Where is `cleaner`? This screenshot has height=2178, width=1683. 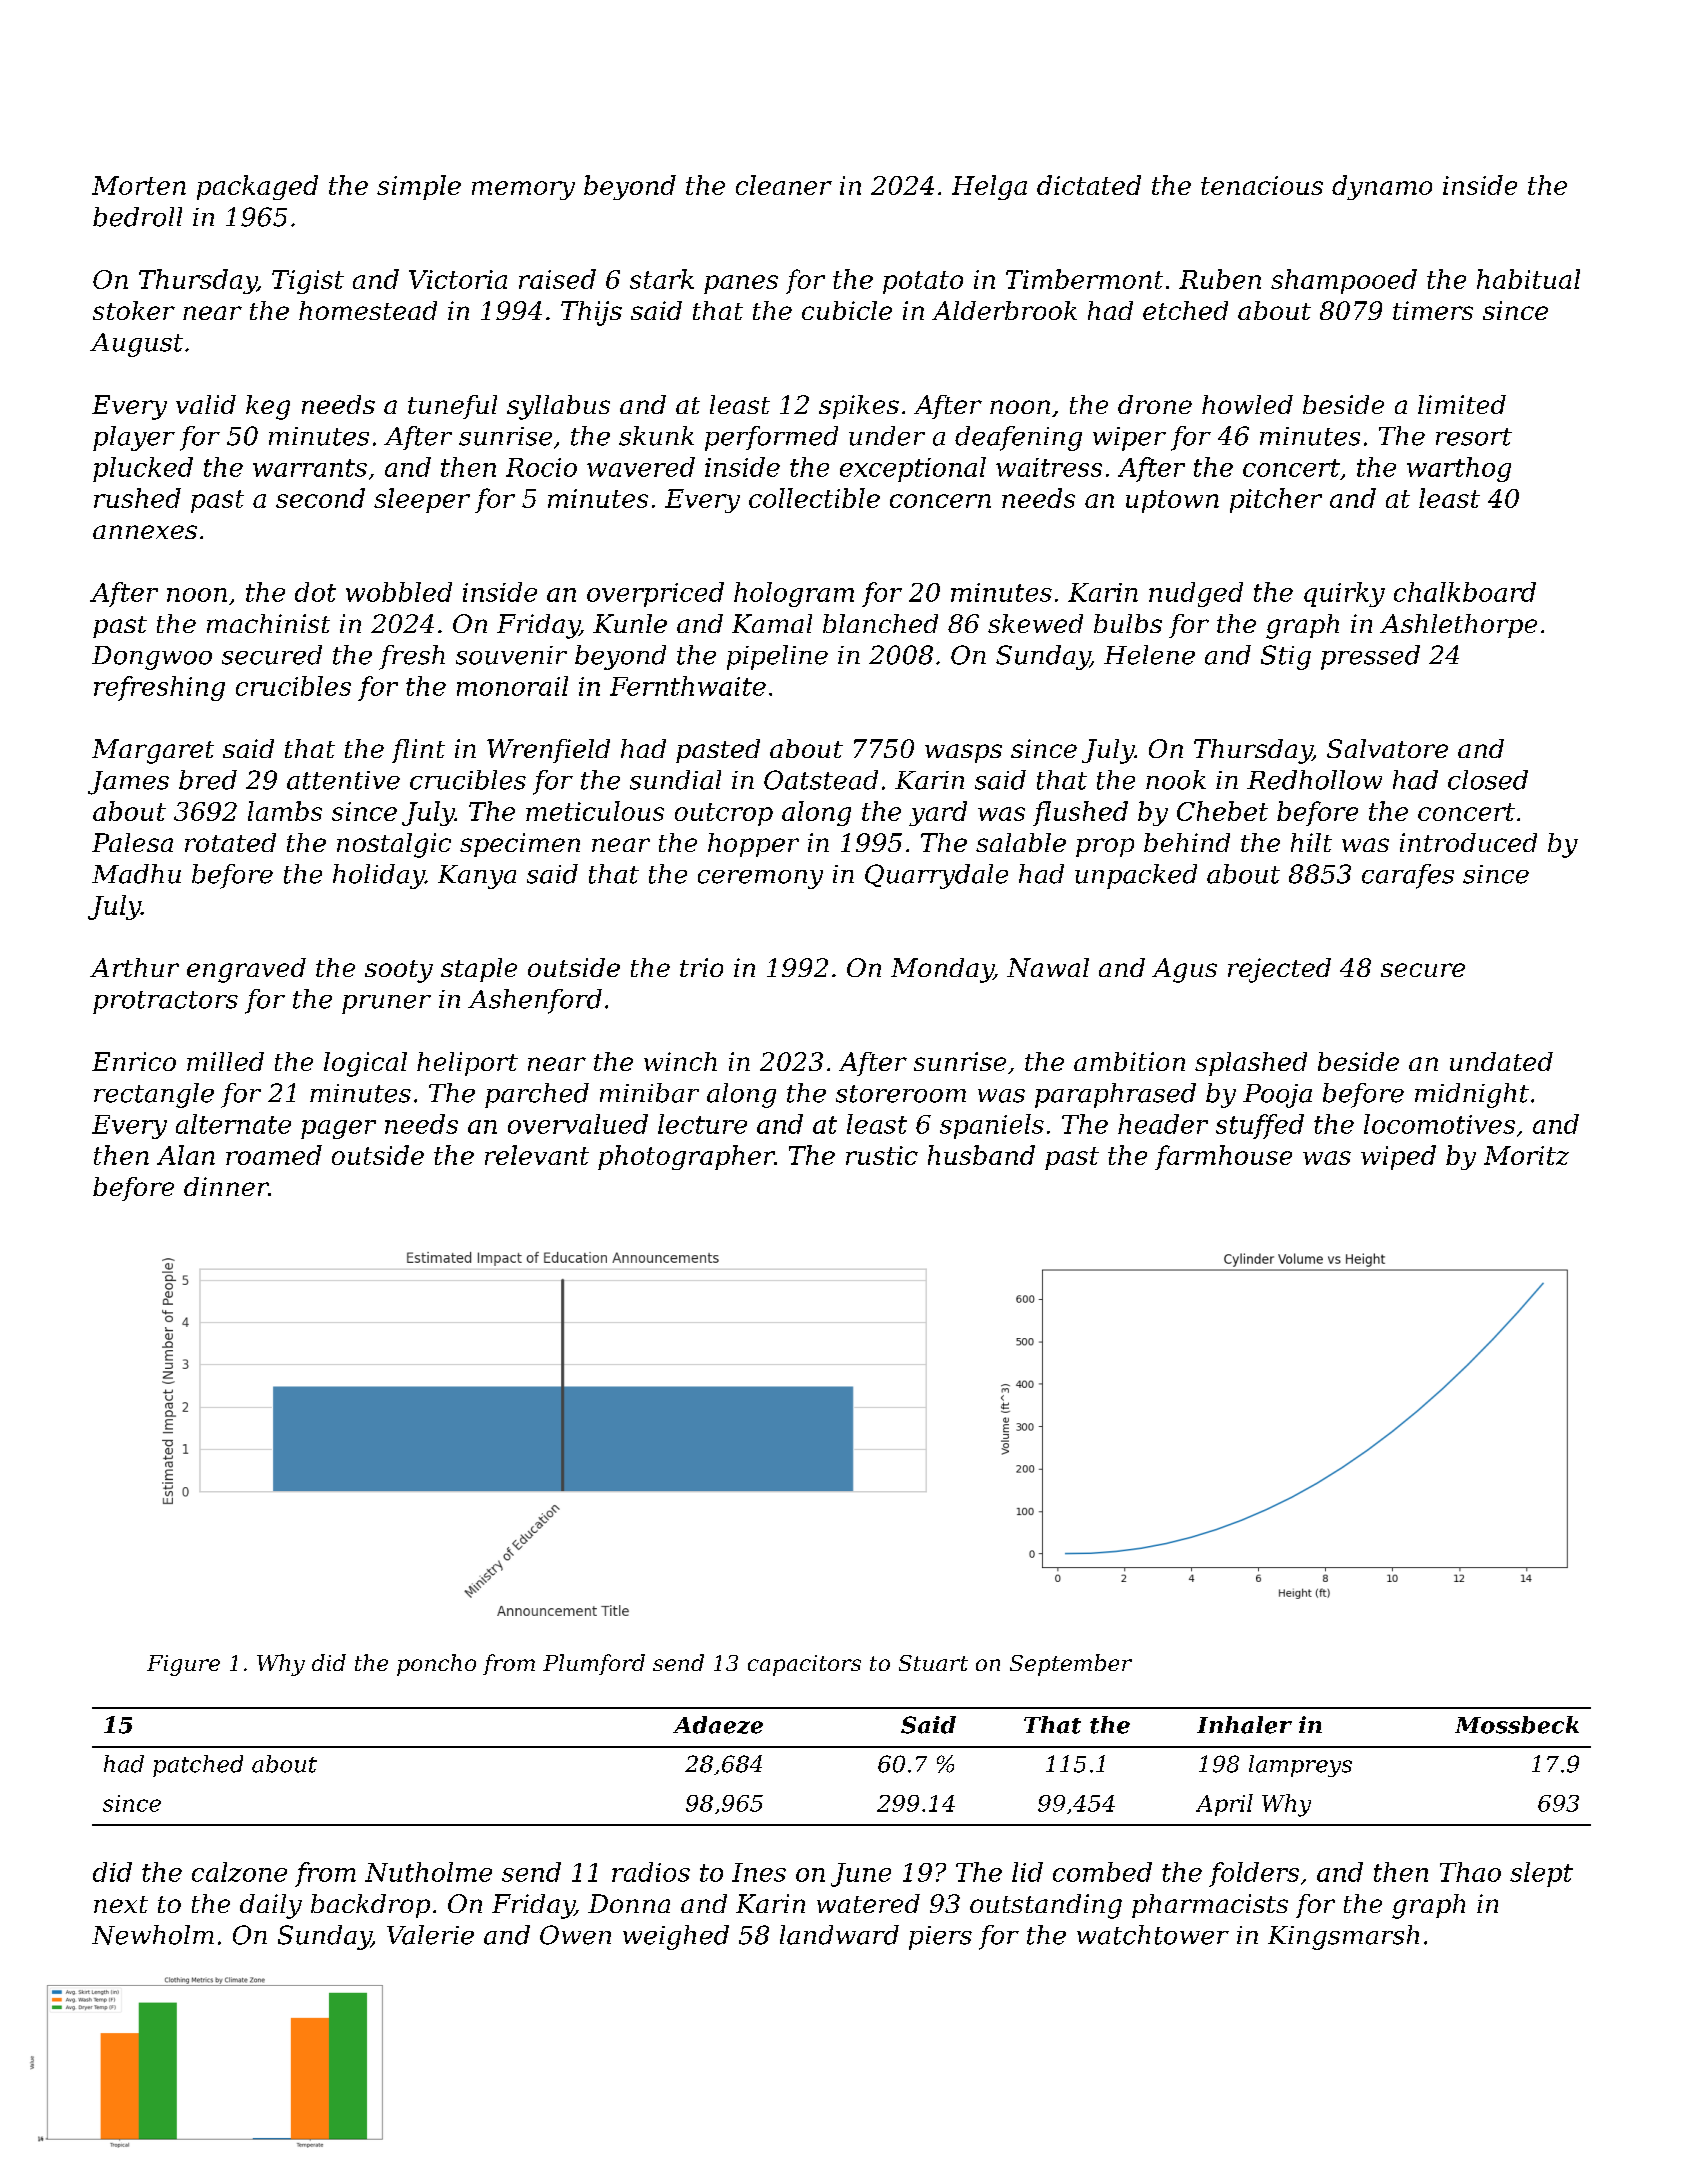
cleaner is located at coordinates (784, 185).
